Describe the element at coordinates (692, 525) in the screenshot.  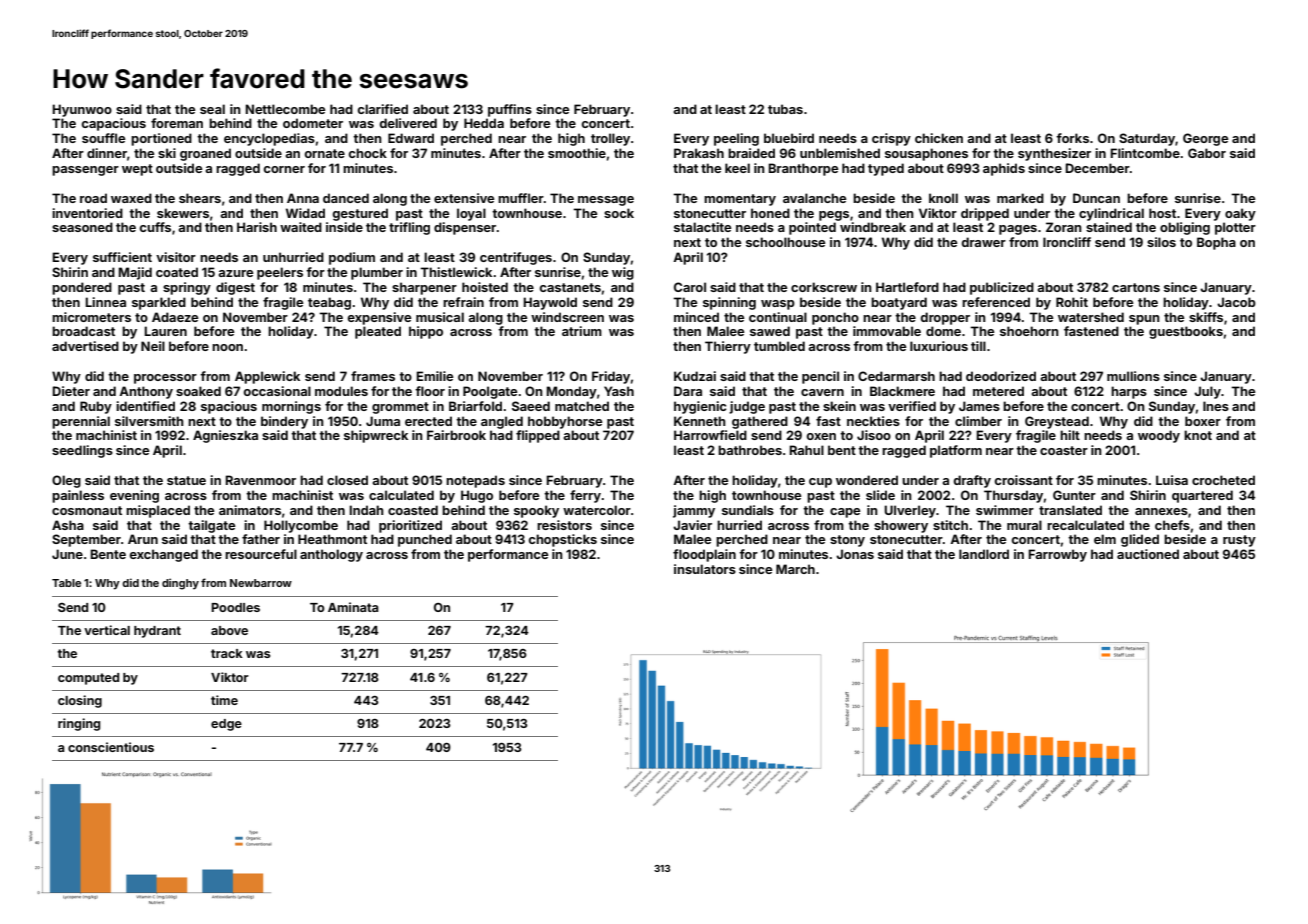
I see `Javier` at that location.
